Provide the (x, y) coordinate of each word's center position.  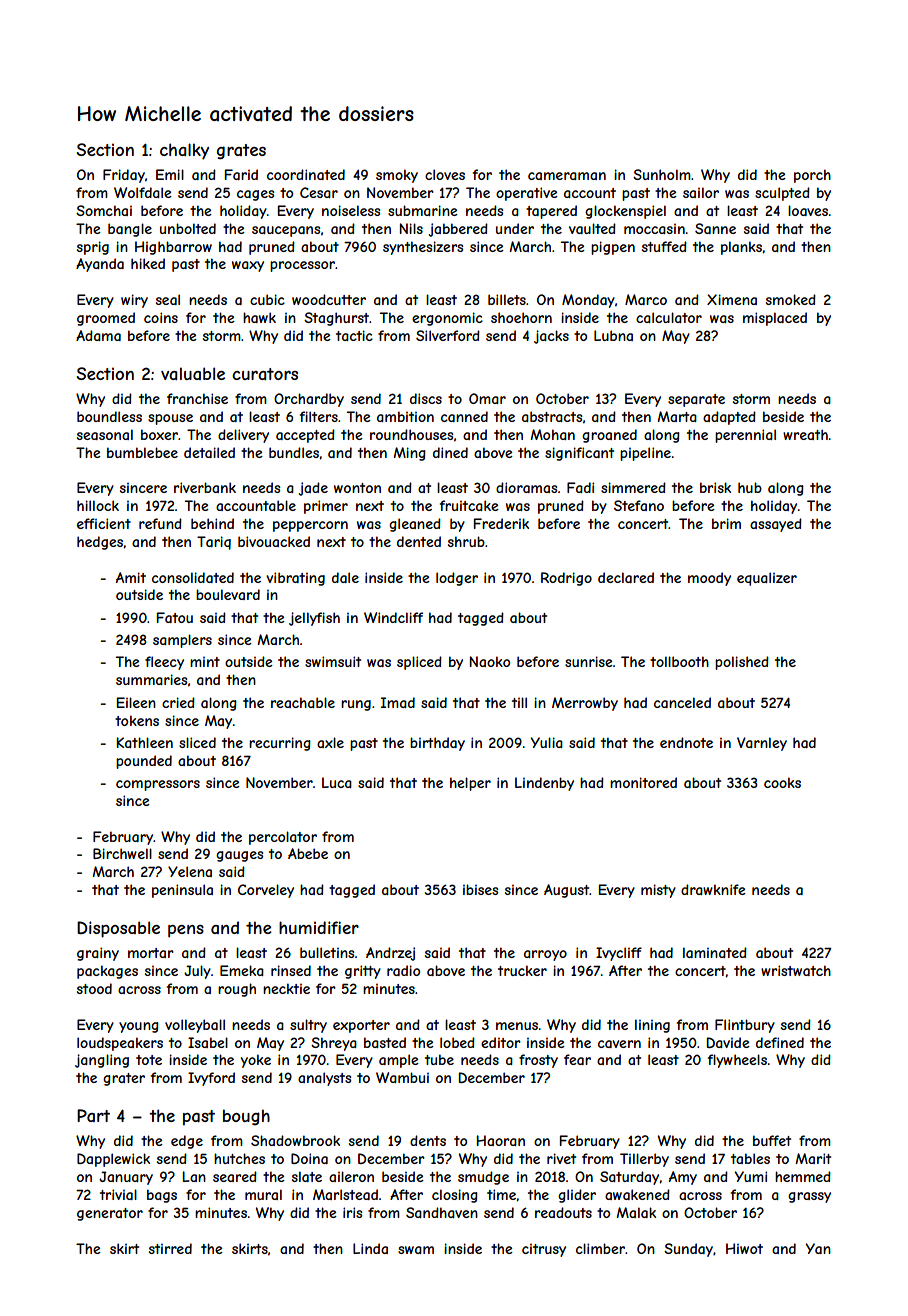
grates (241, 152)
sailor (701, 192)
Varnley (762, 744)
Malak (636, 1212)
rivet (561, 1158)
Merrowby (585, 704)
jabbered (458, 230)
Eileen (136, 702)
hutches (239, 1158)
